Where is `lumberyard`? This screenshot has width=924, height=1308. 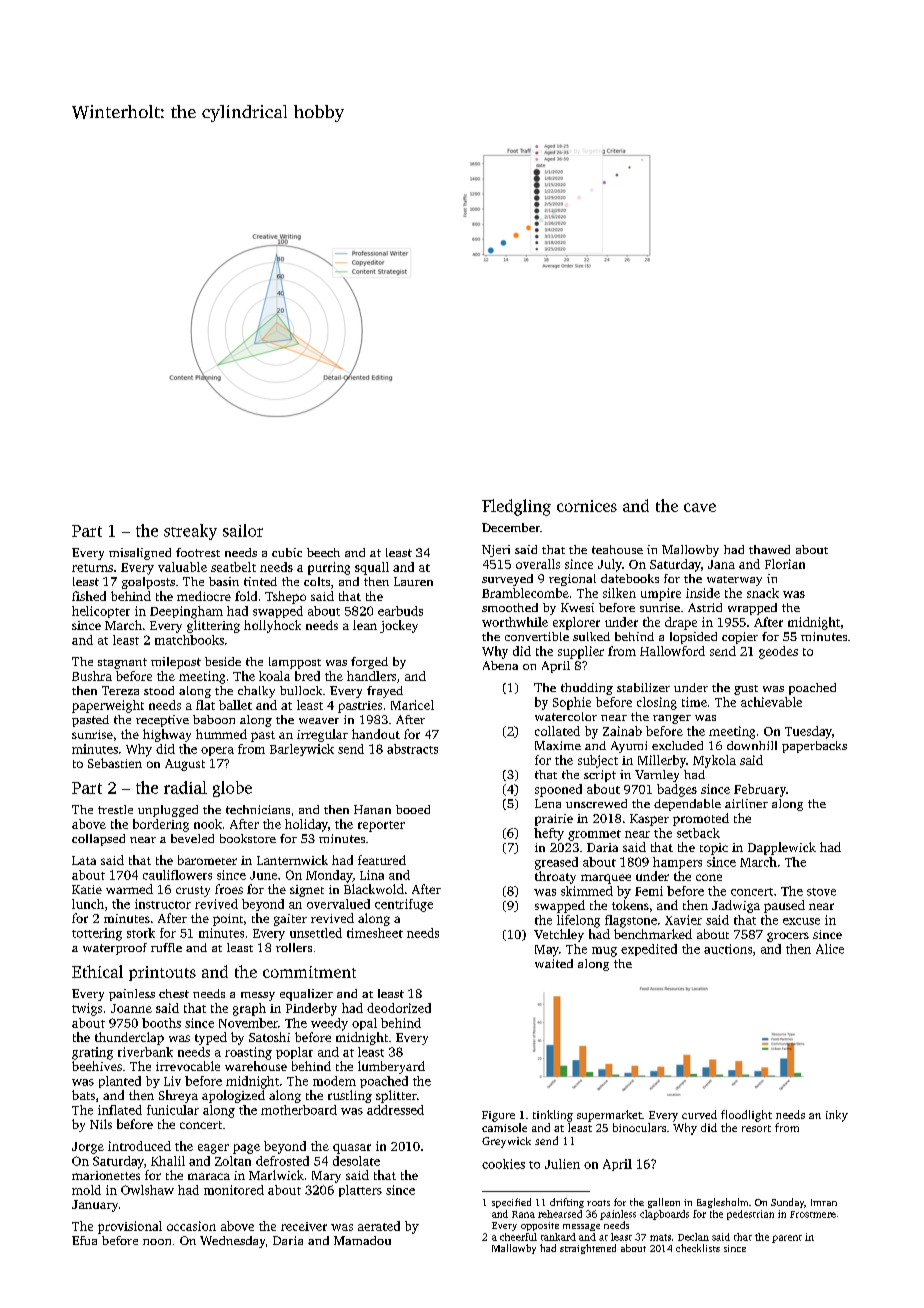
lumberyard is located at coordinates (391, 1067).
